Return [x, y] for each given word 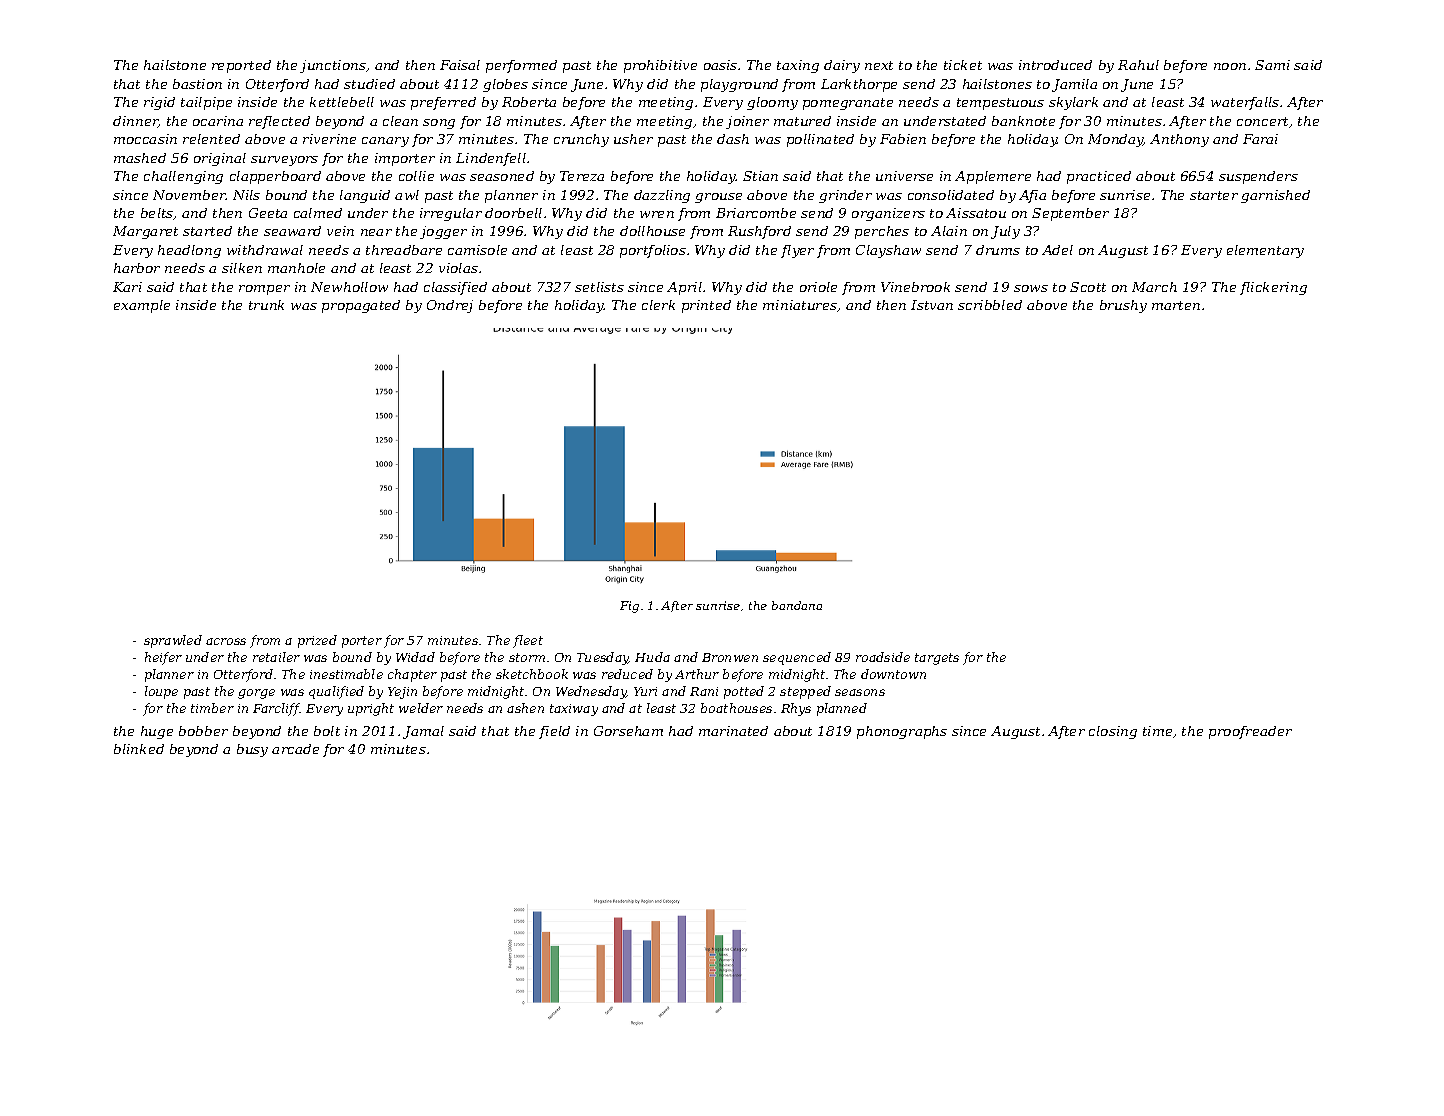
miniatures [800, 305]
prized [317, 641]
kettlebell [342, 102]
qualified [336, 692]
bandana [797, 605]
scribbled [990, 305]
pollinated [820, 140]
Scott [1088, 287]
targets [937, 659]
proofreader [1250, 732]
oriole [818, 287]
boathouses [736, 708]
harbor [137, 268]
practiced [1099, 177]
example [142, 306]
